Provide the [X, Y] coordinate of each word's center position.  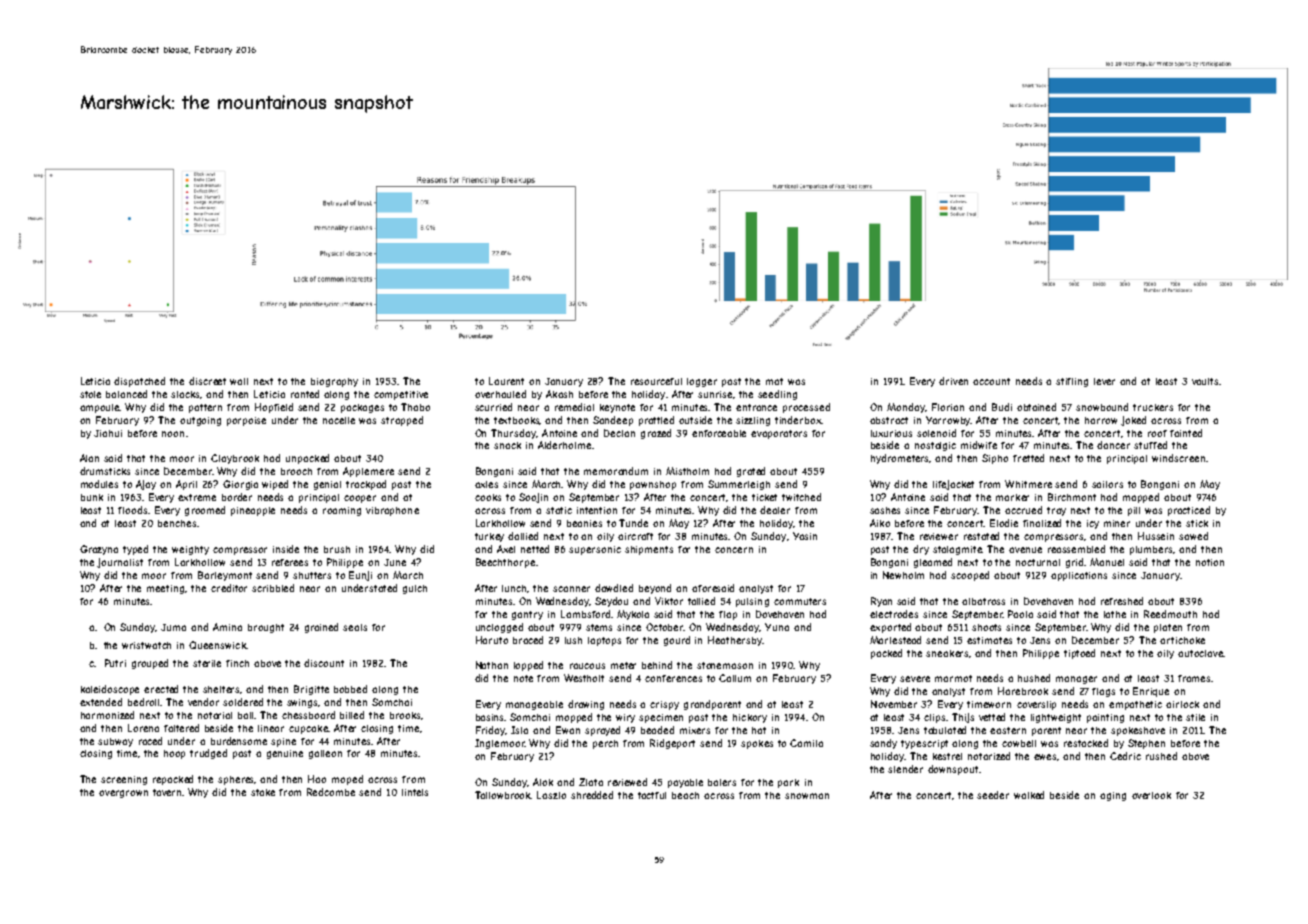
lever [1104, 381]
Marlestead [895, 640]
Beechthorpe [505, 563]
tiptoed [1079, 654]
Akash [559, 394]
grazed [656, 434]
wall [239, 381]
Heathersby [735, 641]
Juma [173, 627]
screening [124, 780]
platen [1168, 628]
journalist [120, 563]
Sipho [995, 459]
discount [324, 663]
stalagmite [957, 550]
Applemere [368, 472]
